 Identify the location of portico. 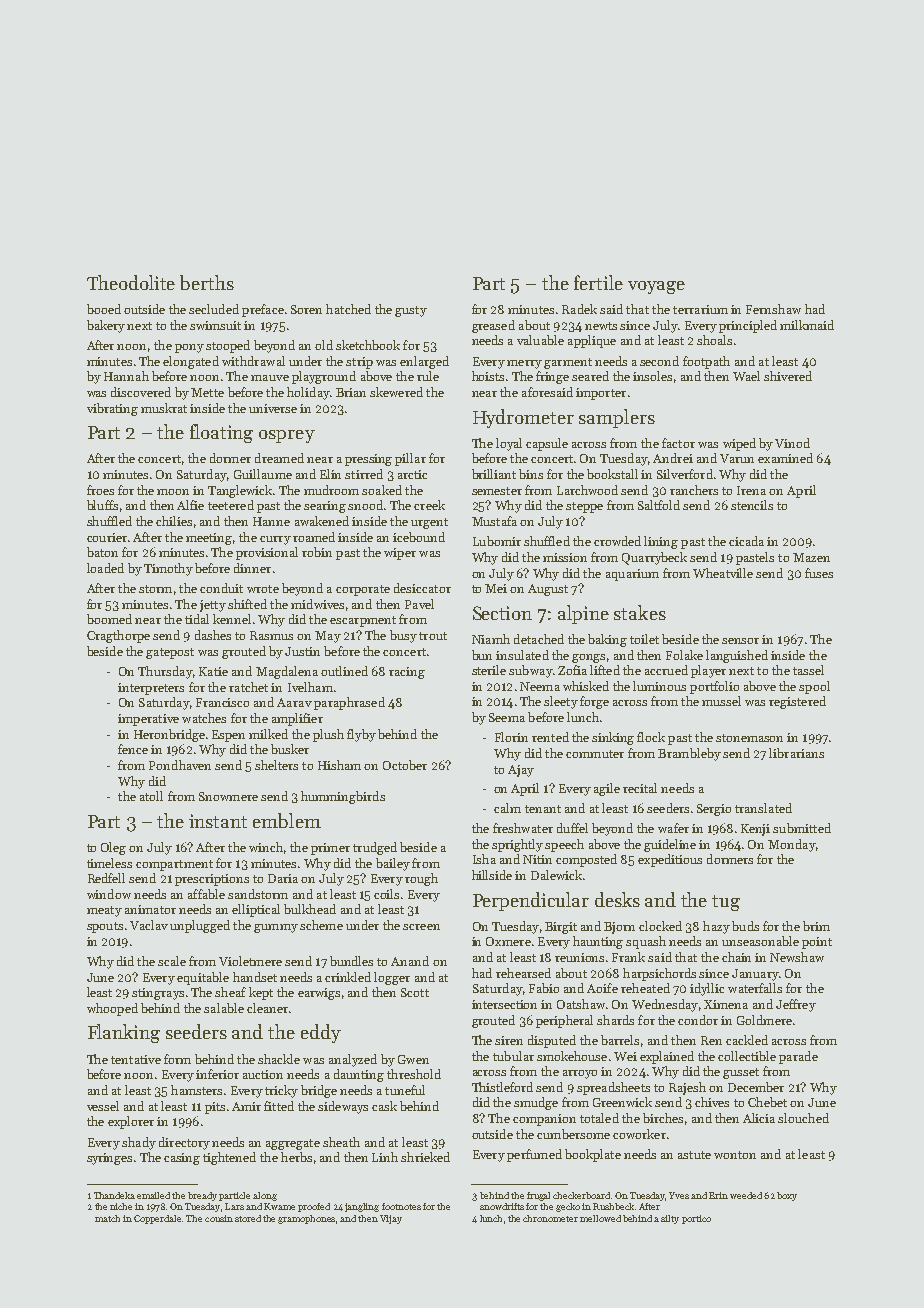
(696, 1219).
